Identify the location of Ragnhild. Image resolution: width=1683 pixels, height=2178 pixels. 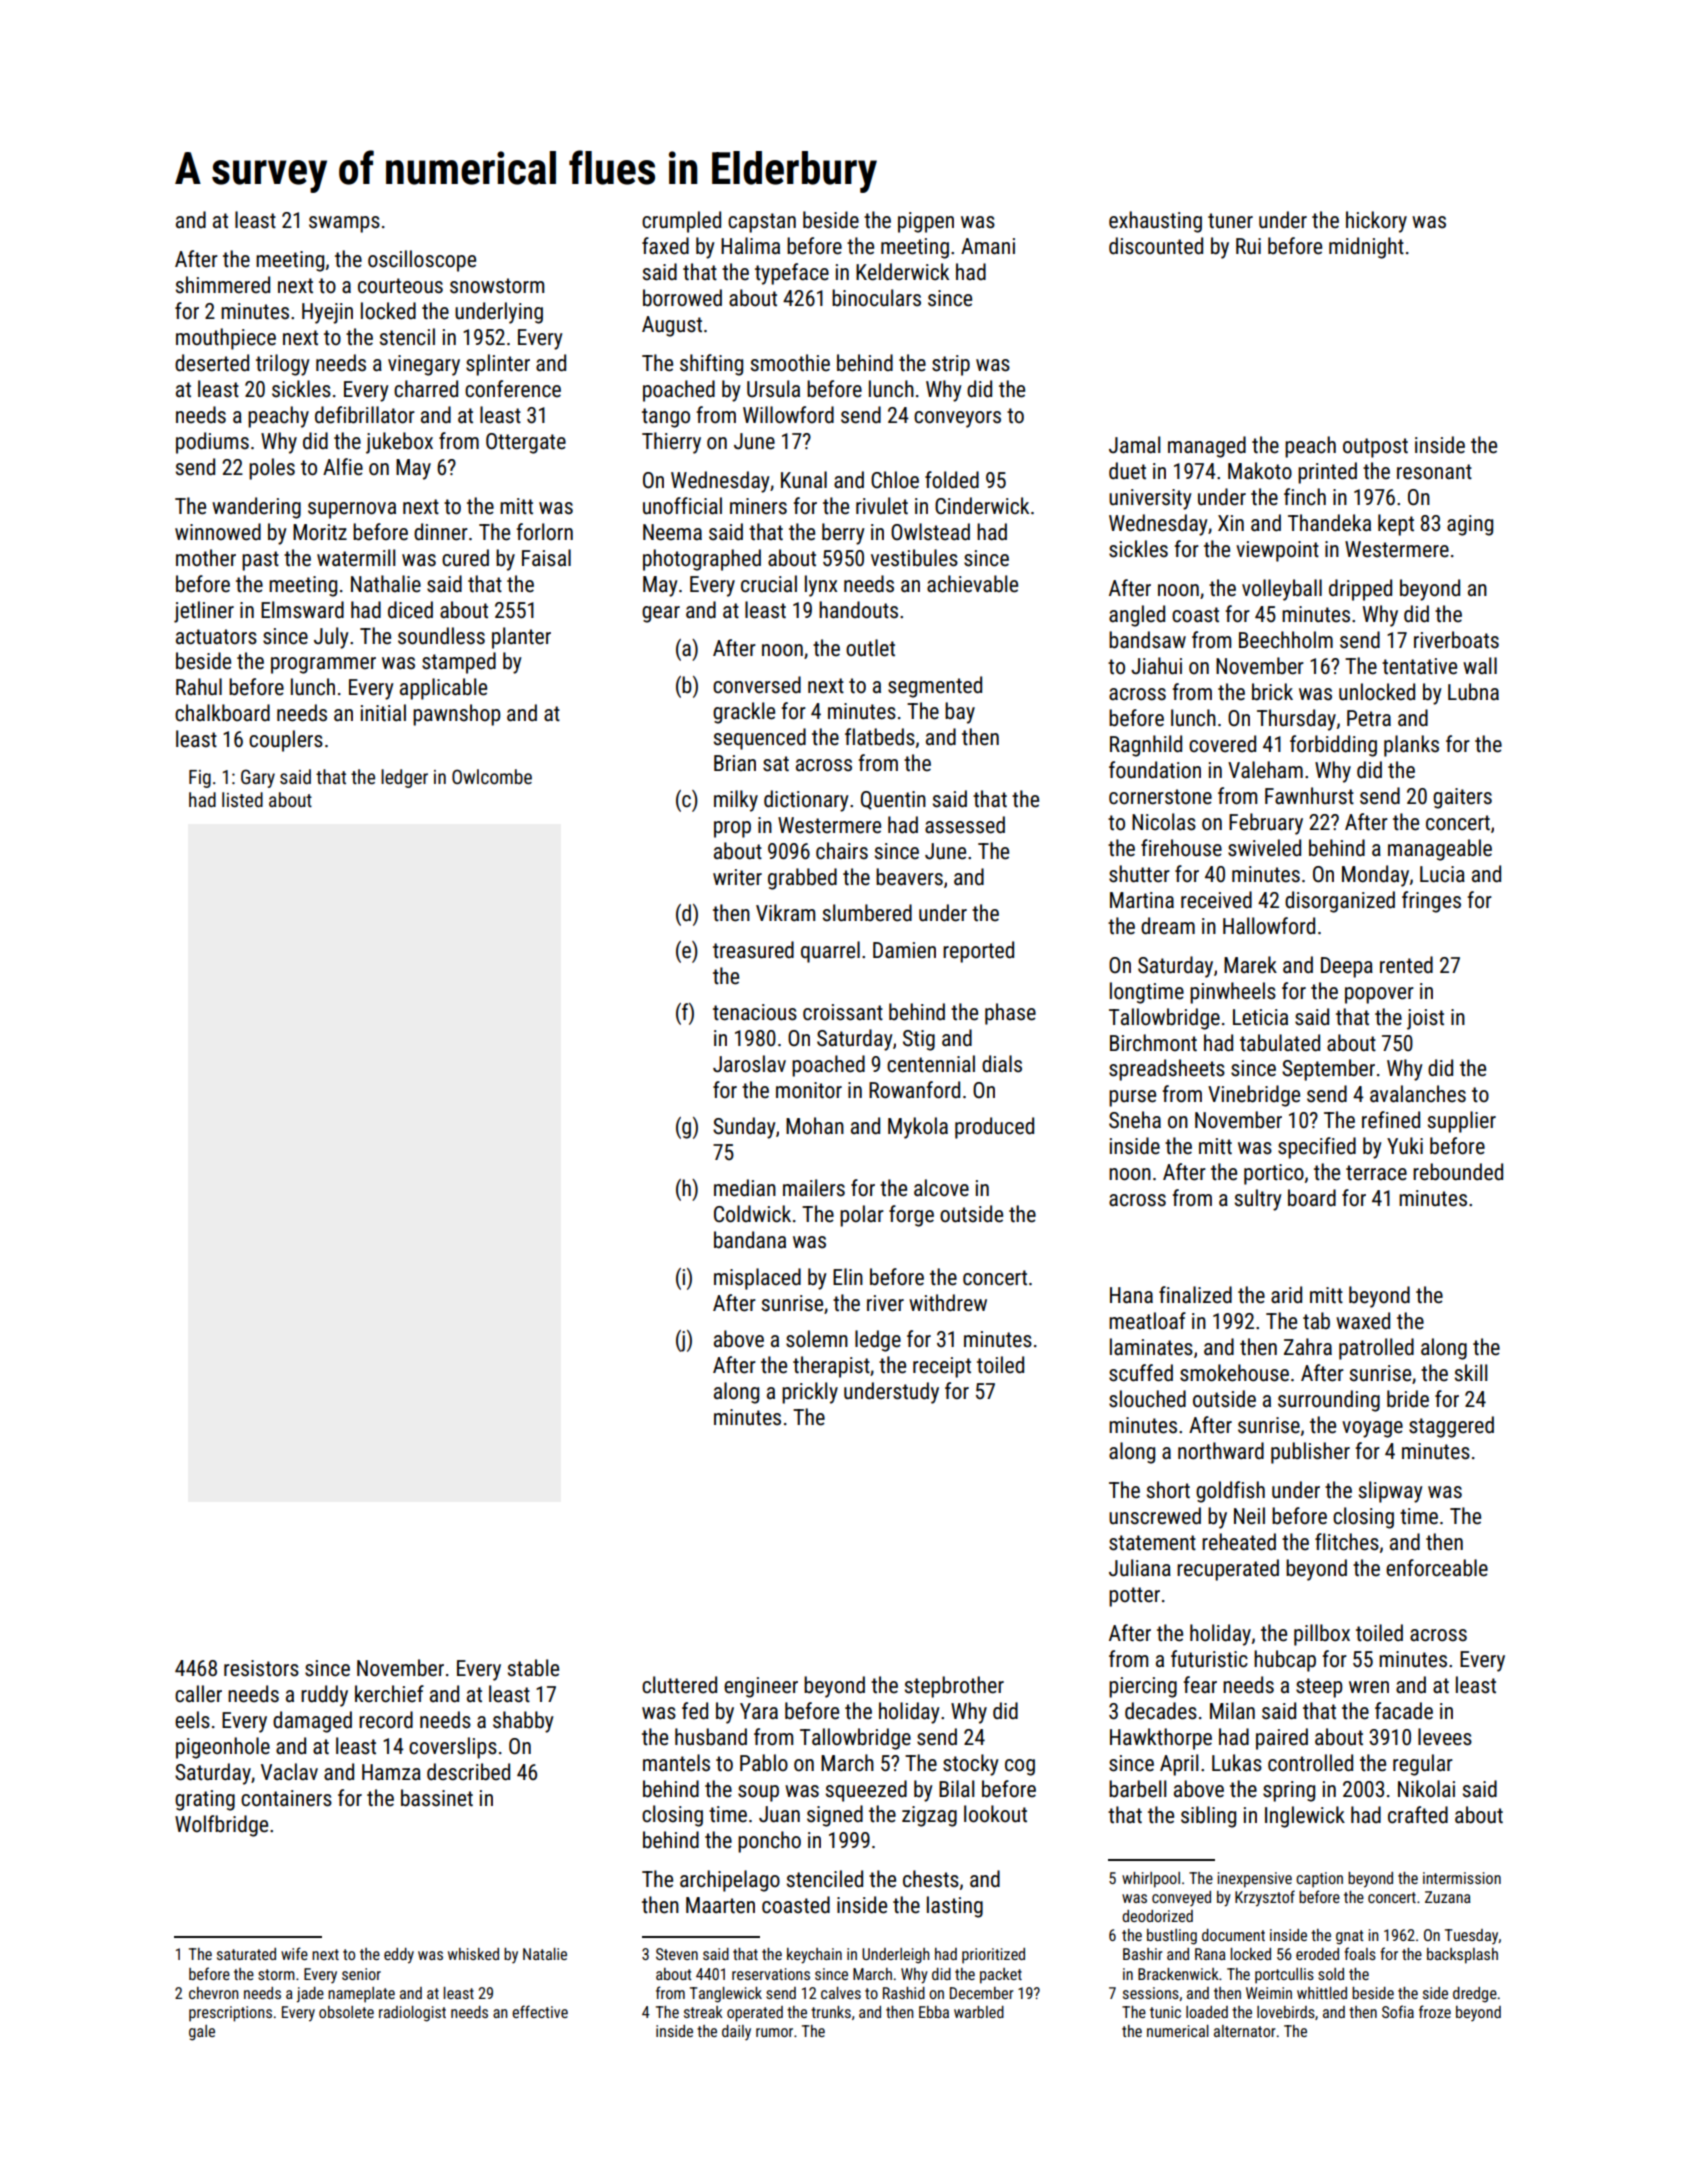
(1146, 746).
